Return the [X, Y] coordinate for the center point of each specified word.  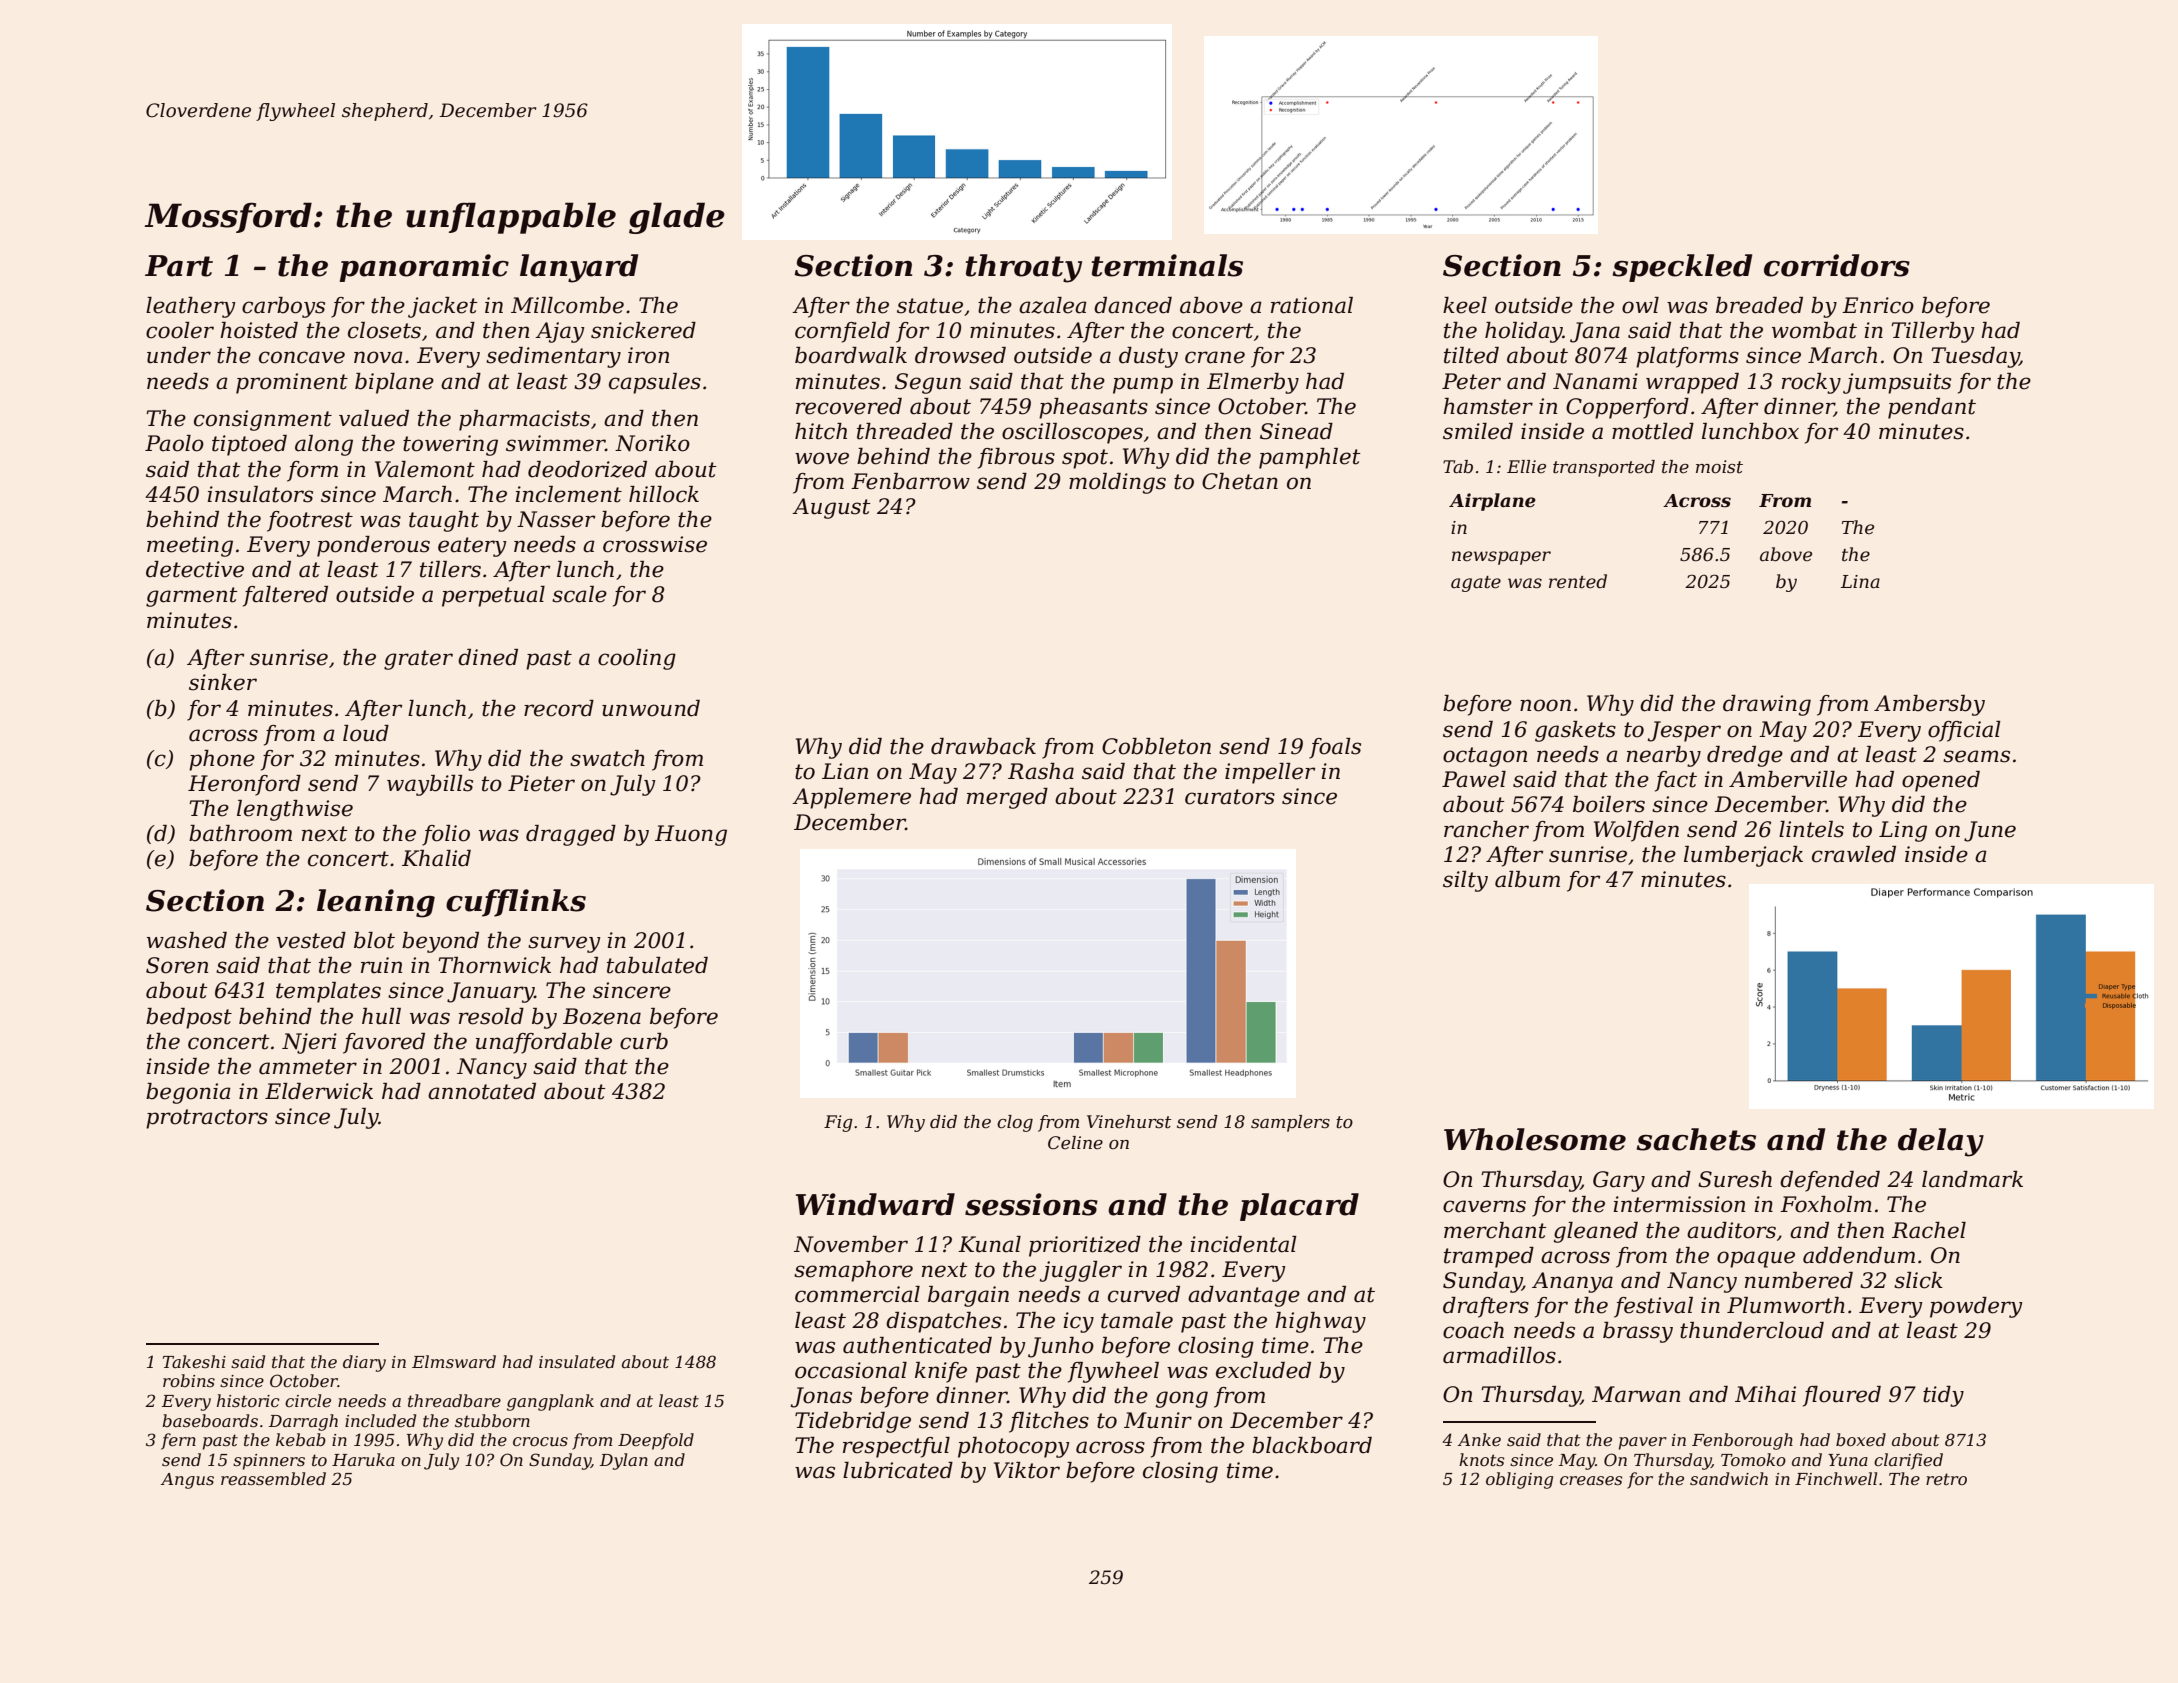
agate [1476, 584]
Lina [1860, 581]
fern [178, 1441]
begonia [188, 1093]
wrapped [1692, 383]
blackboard [1312, 1445]
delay [1941, 1142]
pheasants [1093, 408]
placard [1299, 1207]
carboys [283, 307]
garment [192, 597]
